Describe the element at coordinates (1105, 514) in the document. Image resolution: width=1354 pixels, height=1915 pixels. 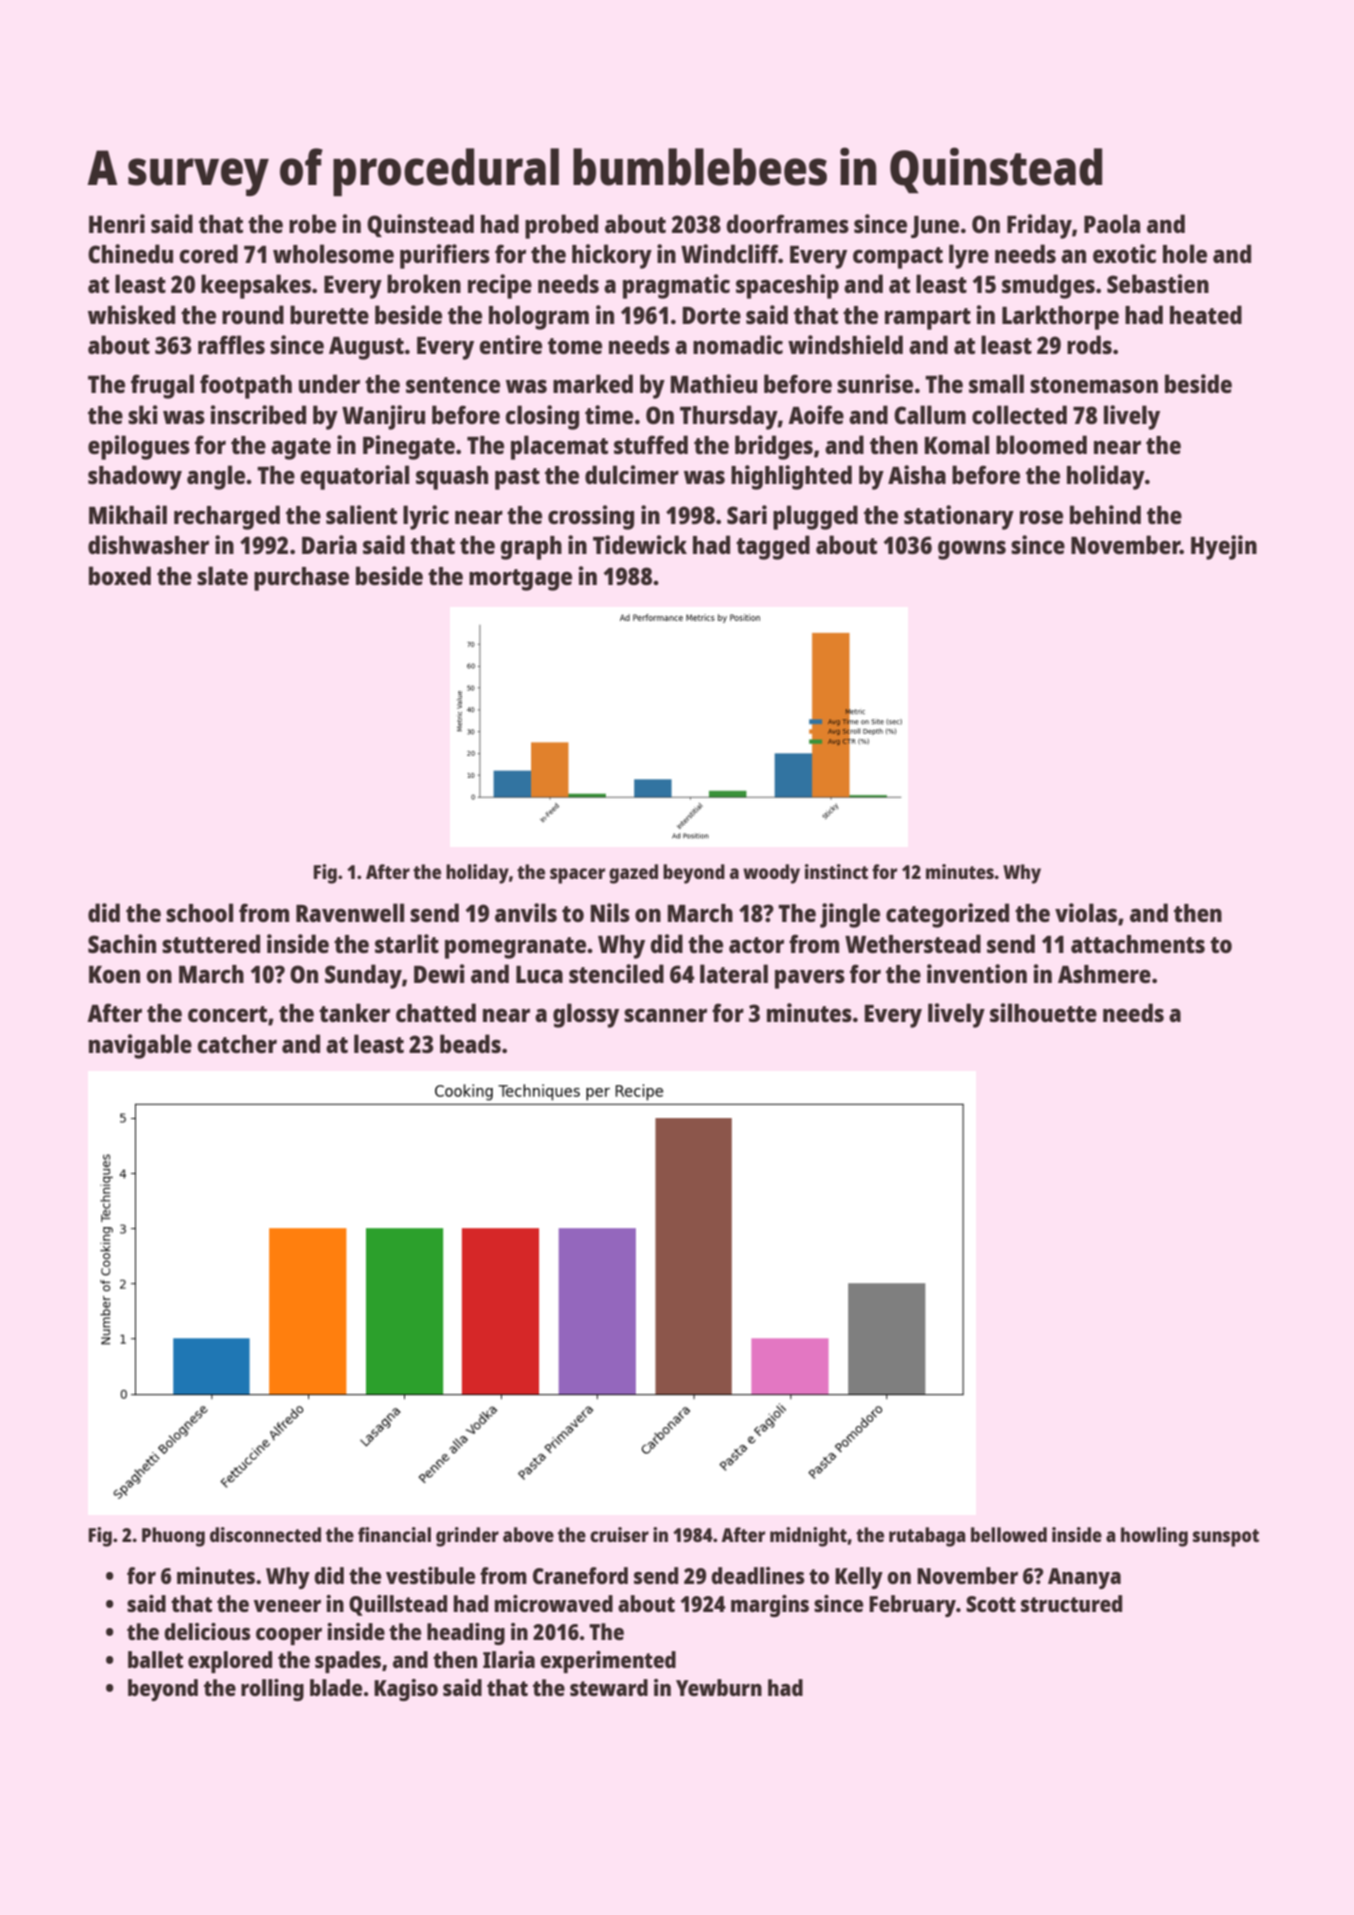
I see `behind` at that location.
